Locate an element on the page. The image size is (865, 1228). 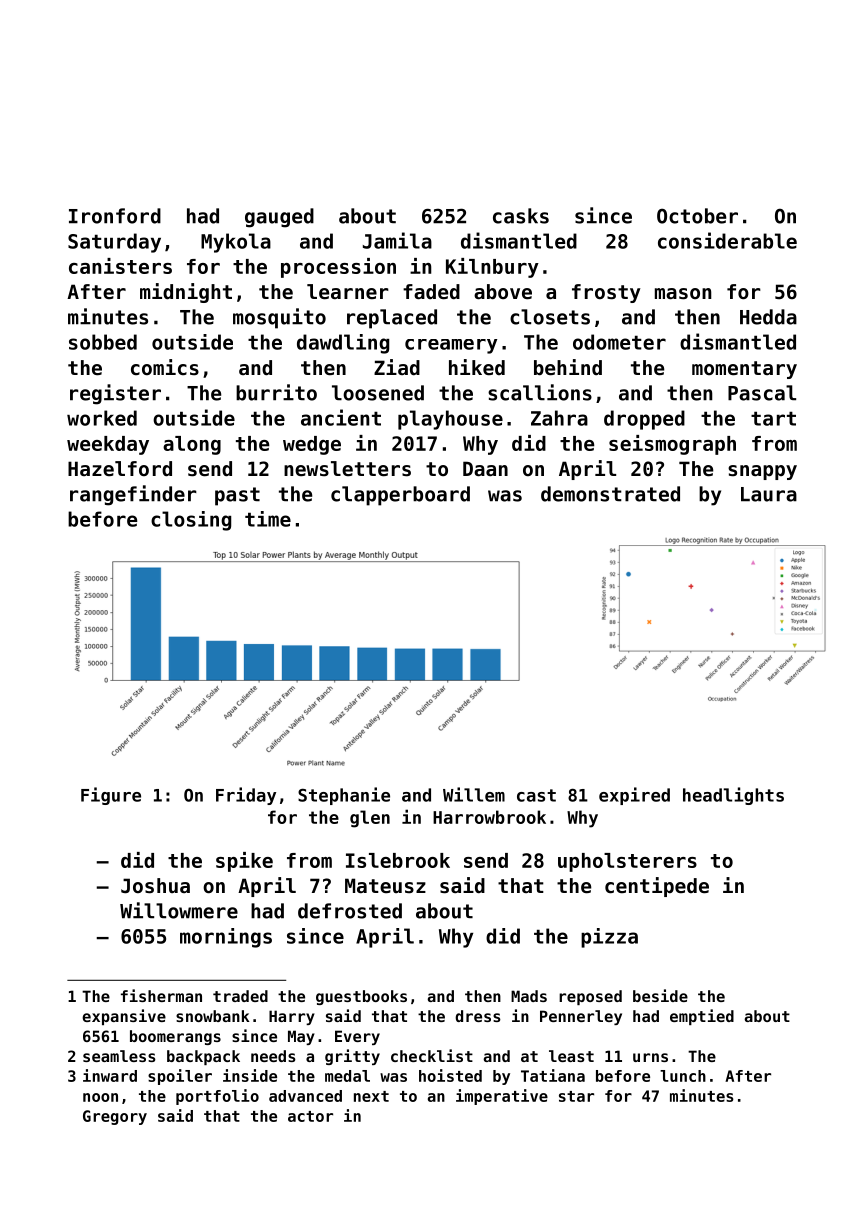
Gregory is located at coordinates (115, 1117).
